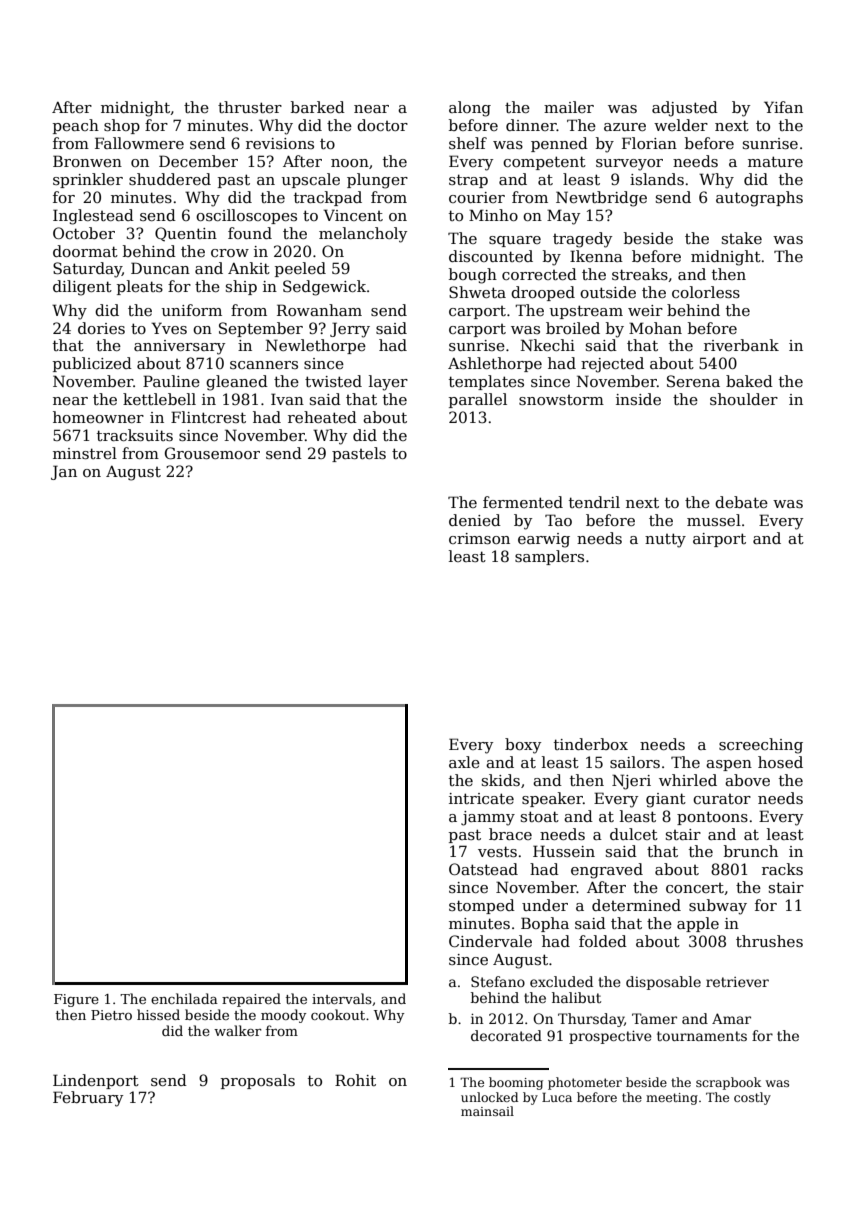  What do you see at coordinates (470, 109) in the document?
I see `along` at bounding box center [470, 109].
